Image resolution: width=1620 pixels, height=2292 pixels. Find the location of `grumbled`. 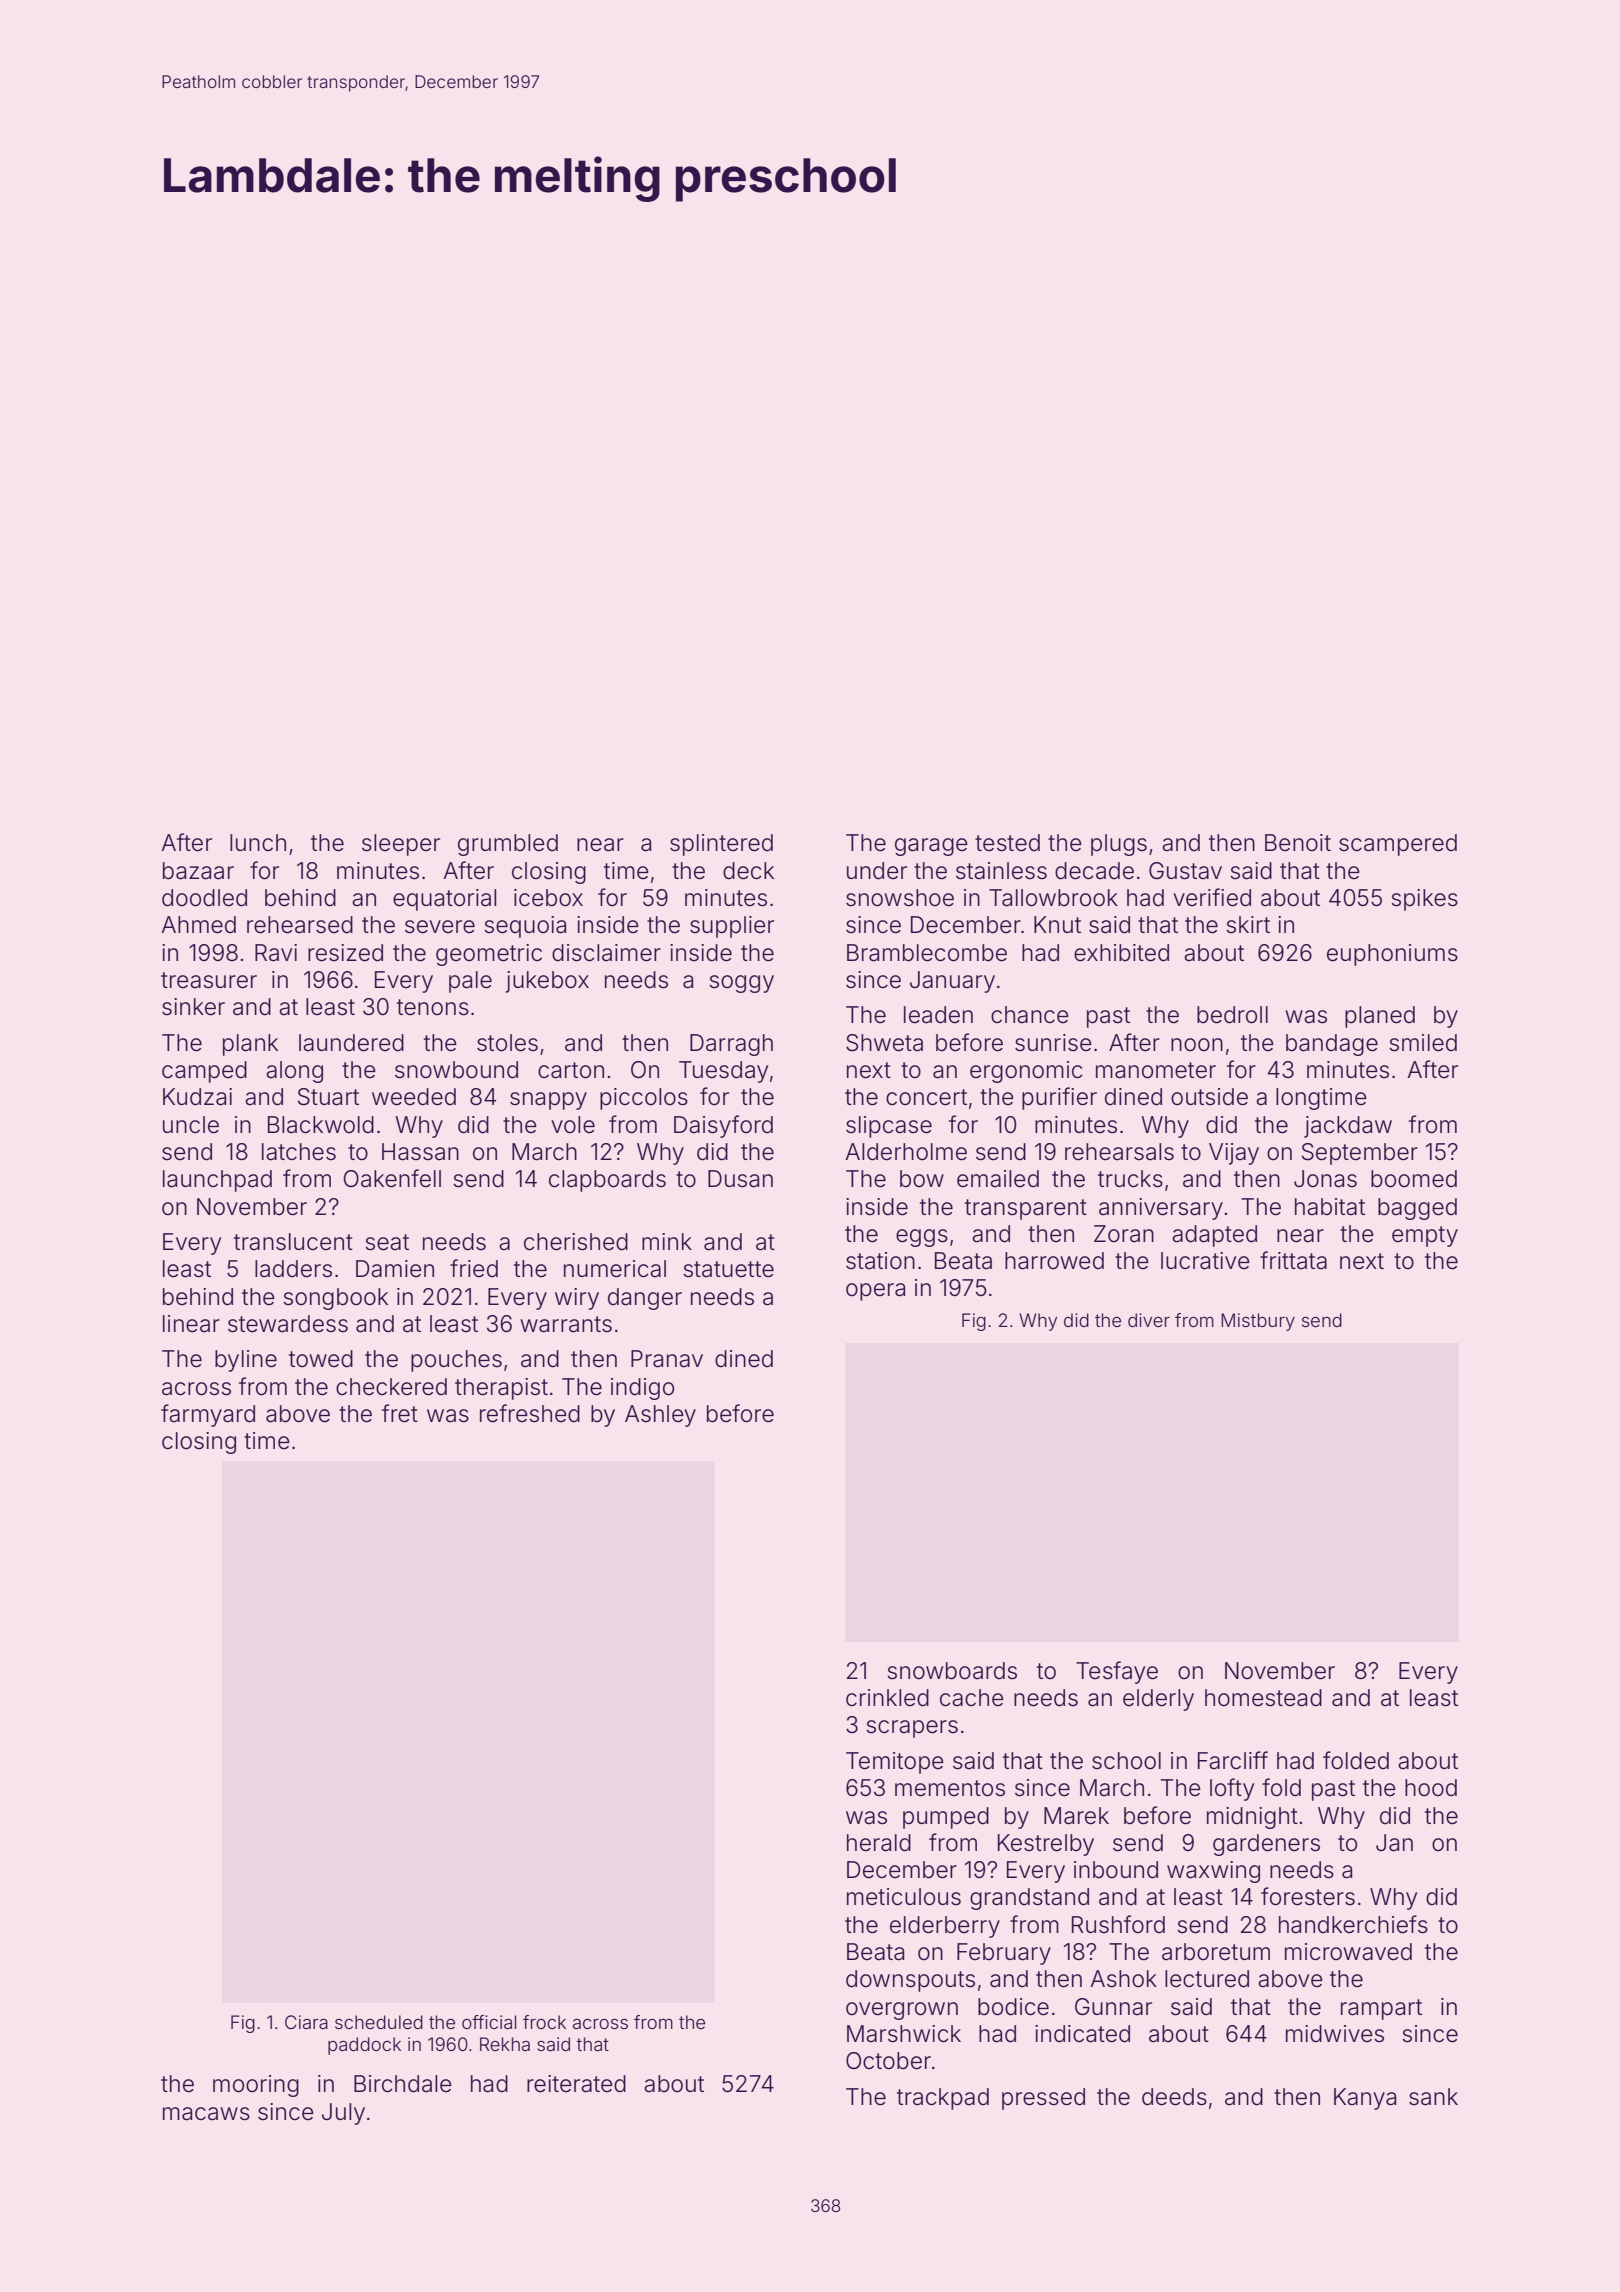

grumbled is located at coordinates (508, 845).
